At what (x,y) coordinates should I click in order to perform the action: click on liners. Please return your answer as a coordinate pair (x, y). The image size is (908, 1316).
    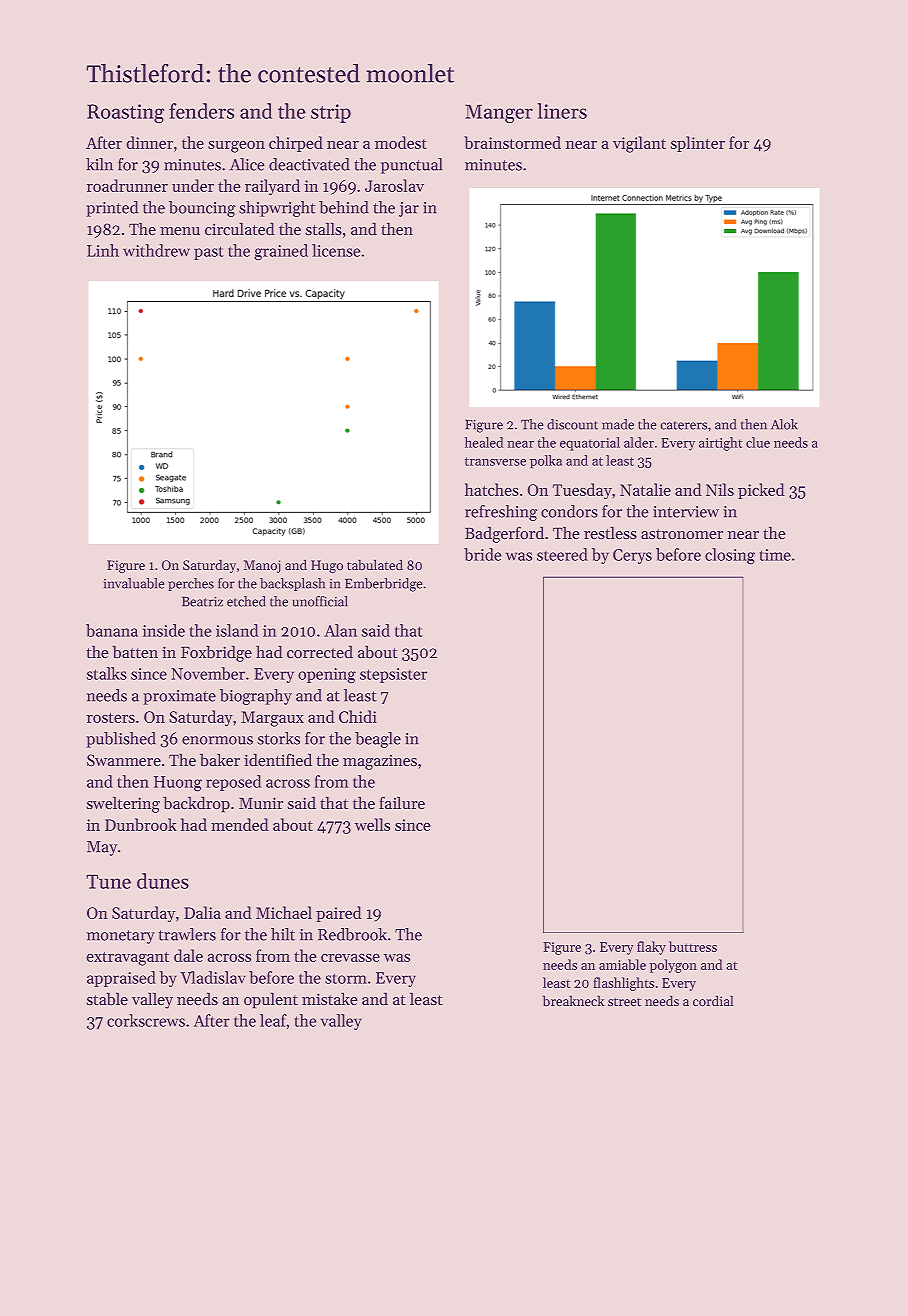
    Looking at the image, I should click on (562, 111).
